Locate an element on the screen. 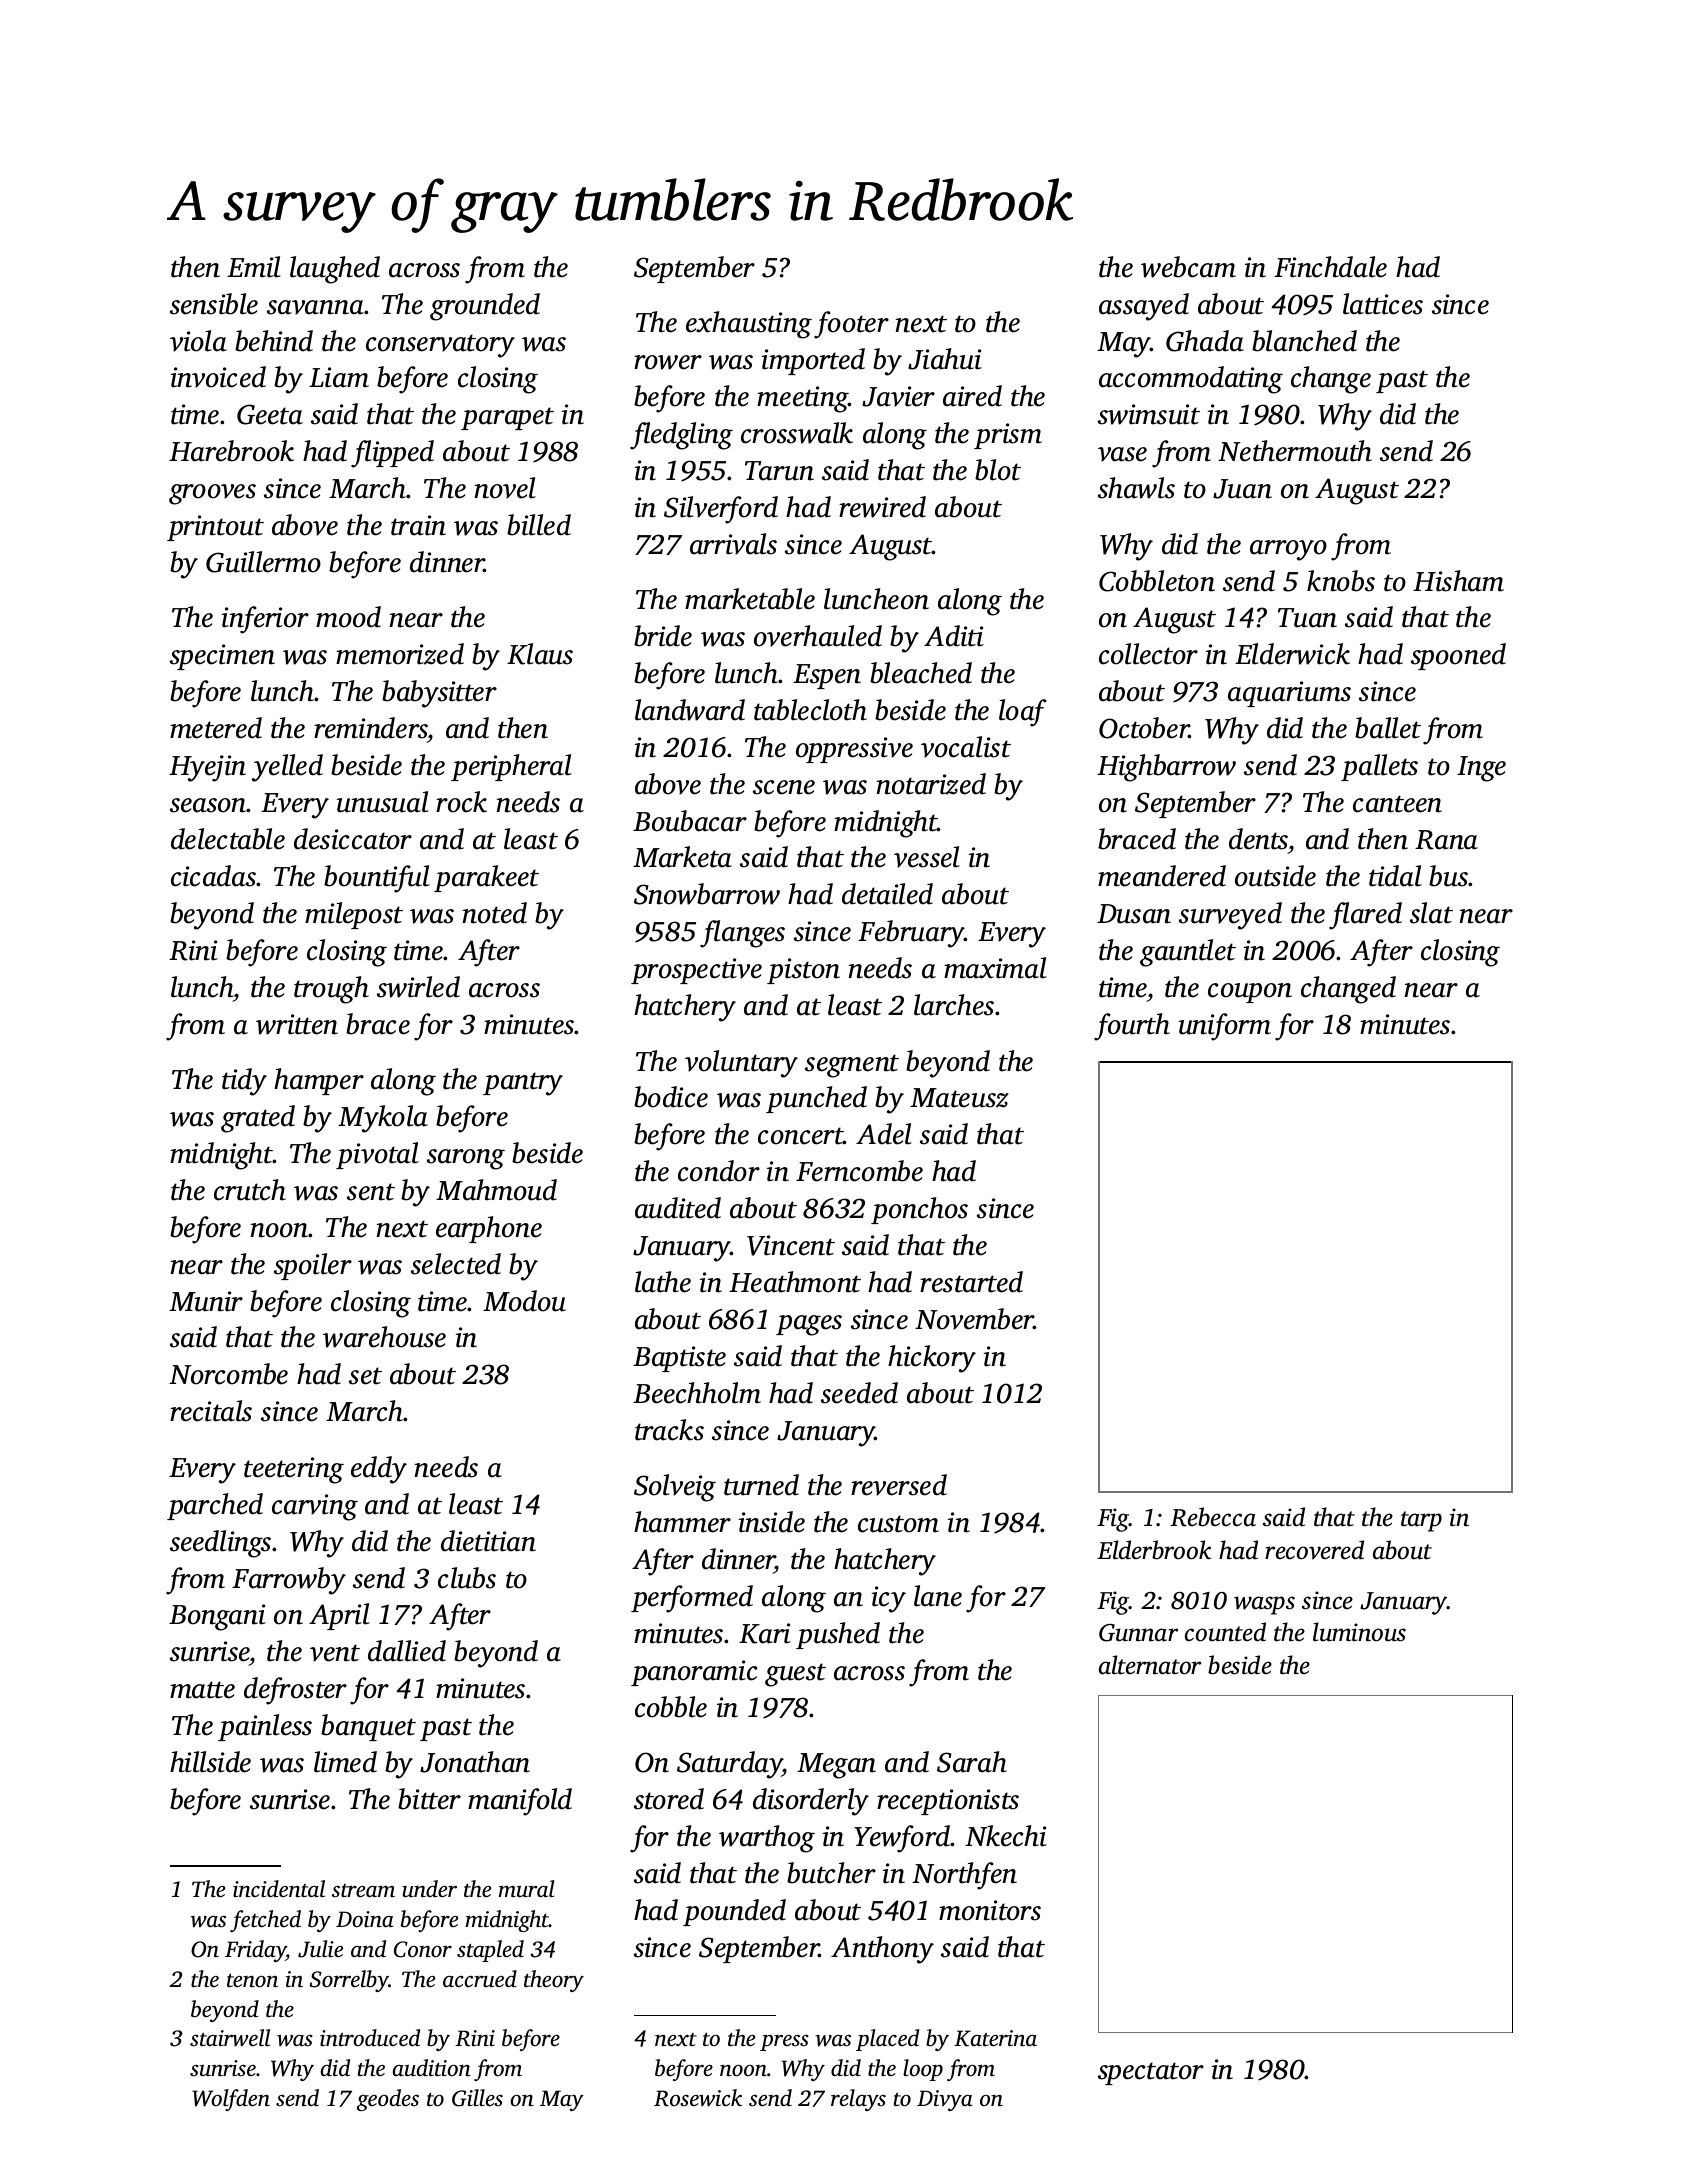 The width and height of the screenshot is (1683, 2178). cicadas is located at coordinates (214, 876).
